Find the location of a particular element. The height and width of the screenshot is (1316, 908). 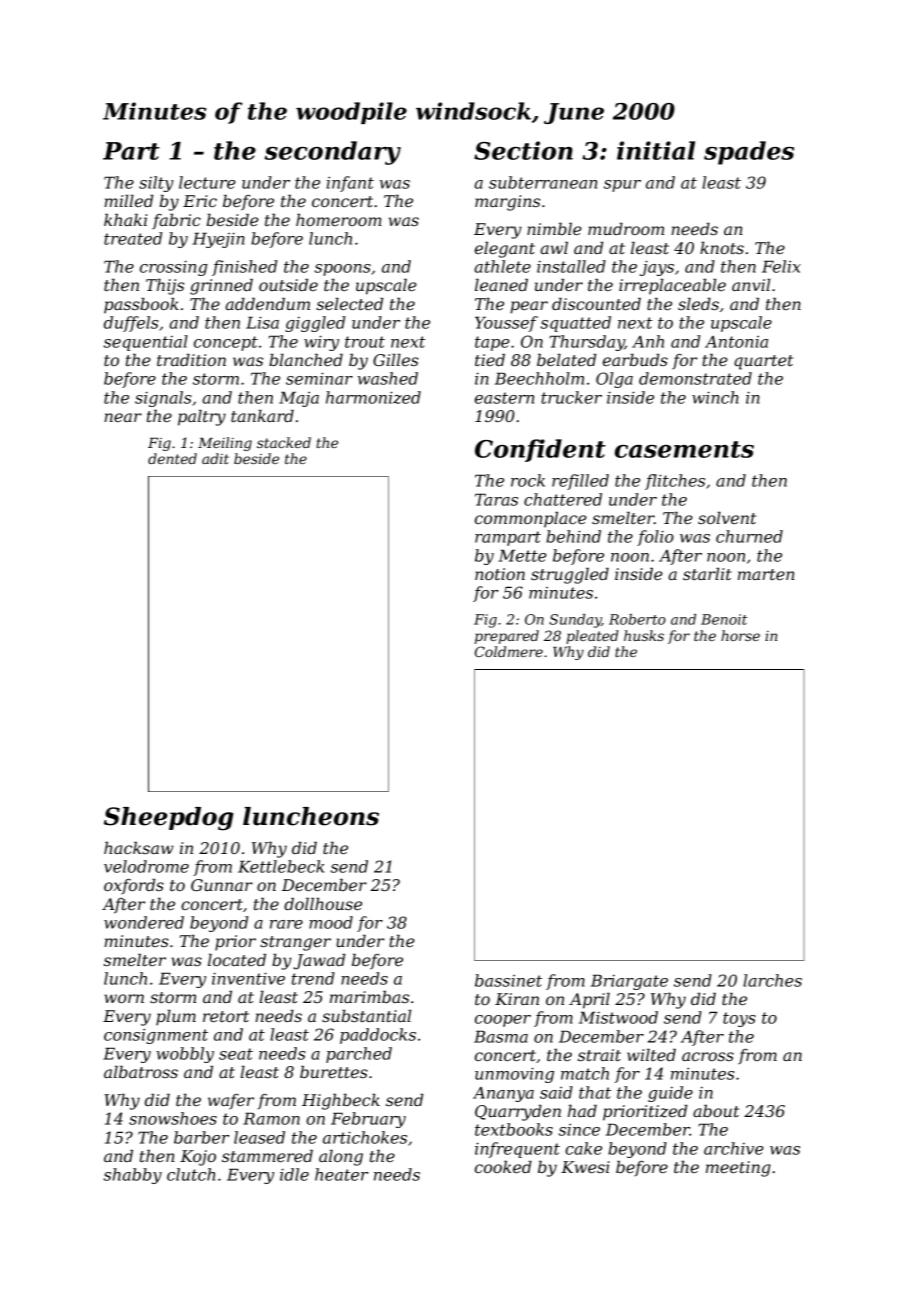

about is located at coordinates (716, 1110).
